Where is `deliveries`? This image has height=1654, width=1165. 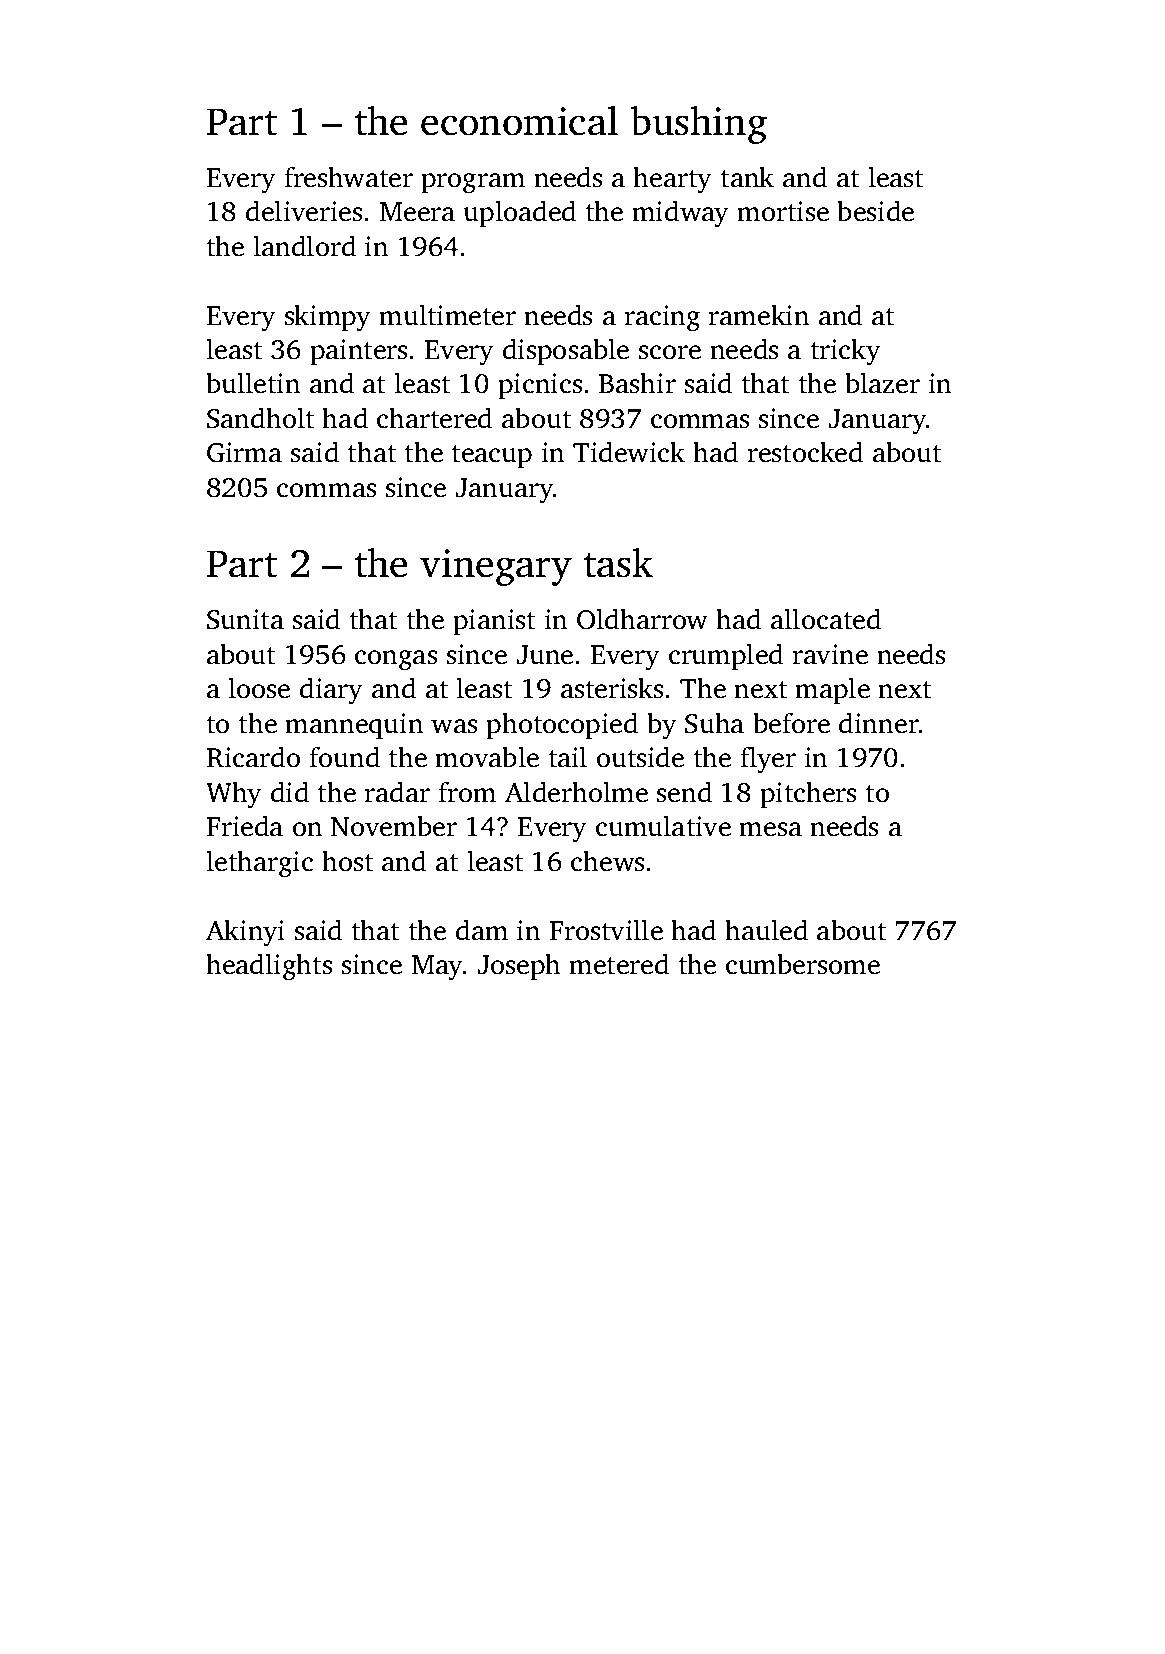
deliveries is located at coordinates (304, 211).
